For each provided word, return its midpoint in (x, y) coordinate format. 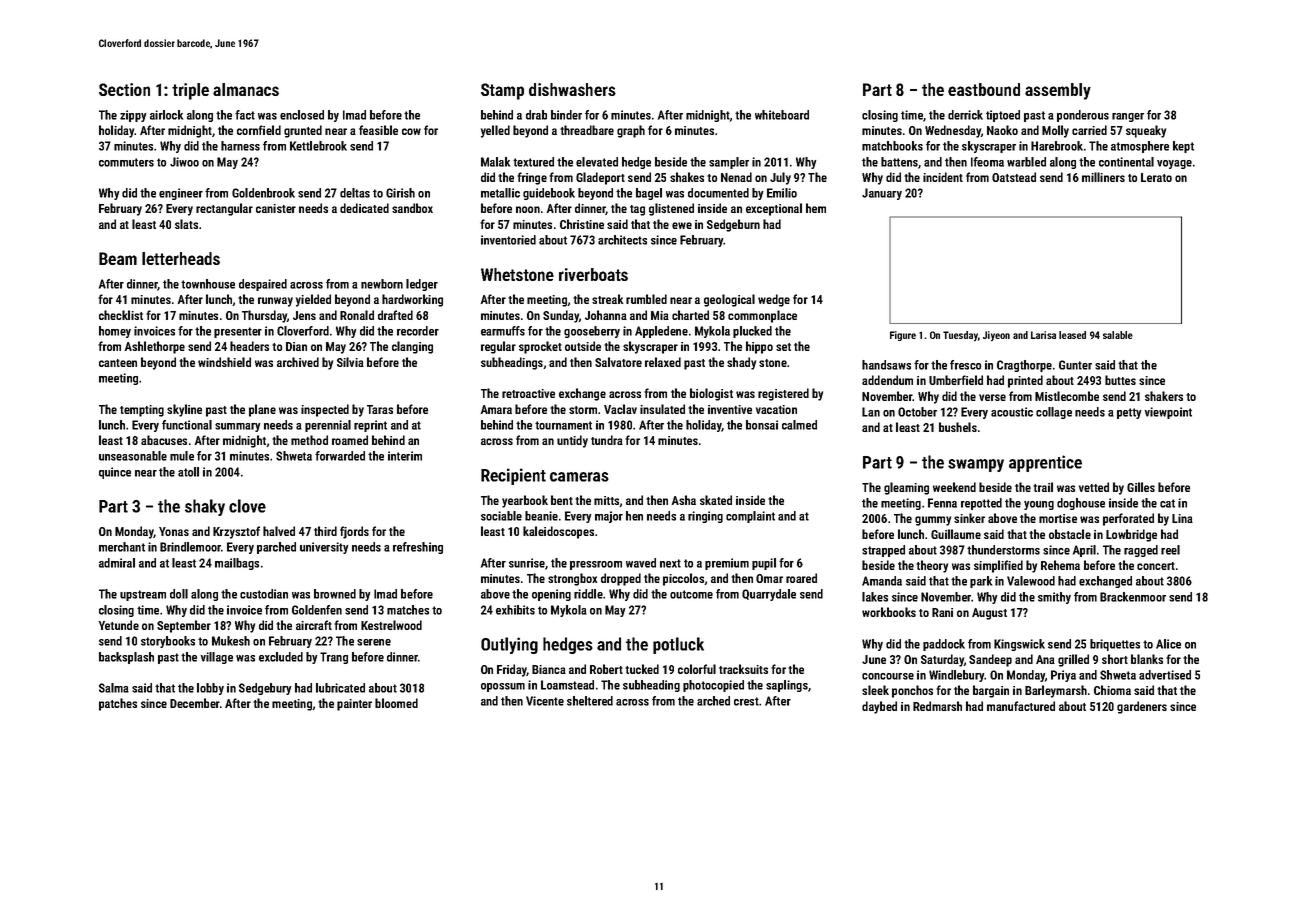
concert (1156, 566)
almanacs (246, 89)
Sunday (561, 316)
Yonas (174, 531)
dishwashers (572, 89)
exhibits (515, 610)
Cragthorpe (1024, 366)
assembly (1058, 91)
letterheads (181, 258)
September (184, 626)
